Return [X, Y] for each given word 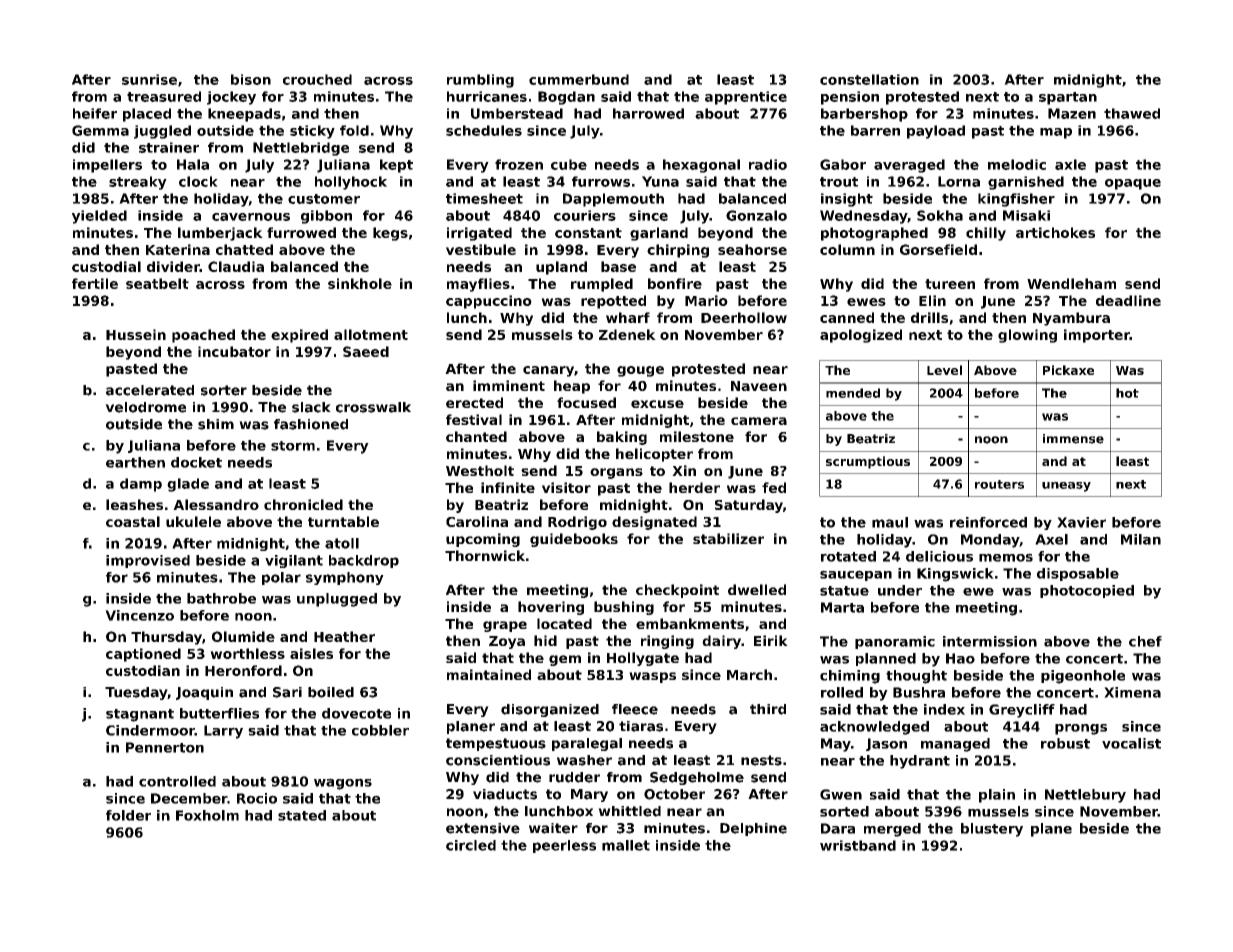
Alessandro [216, 504]
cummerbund [579, 79]
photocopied [1087, 591]
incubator [234, 351]
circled [471, 845]
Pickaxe [1068, 370]
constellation [869, 79]
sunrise [149, 79]
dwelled [757, 589]
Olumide [243, 636]
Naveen [759, 386]
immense [1073, 439]
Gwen [841, 794]
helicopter [654, 455]
